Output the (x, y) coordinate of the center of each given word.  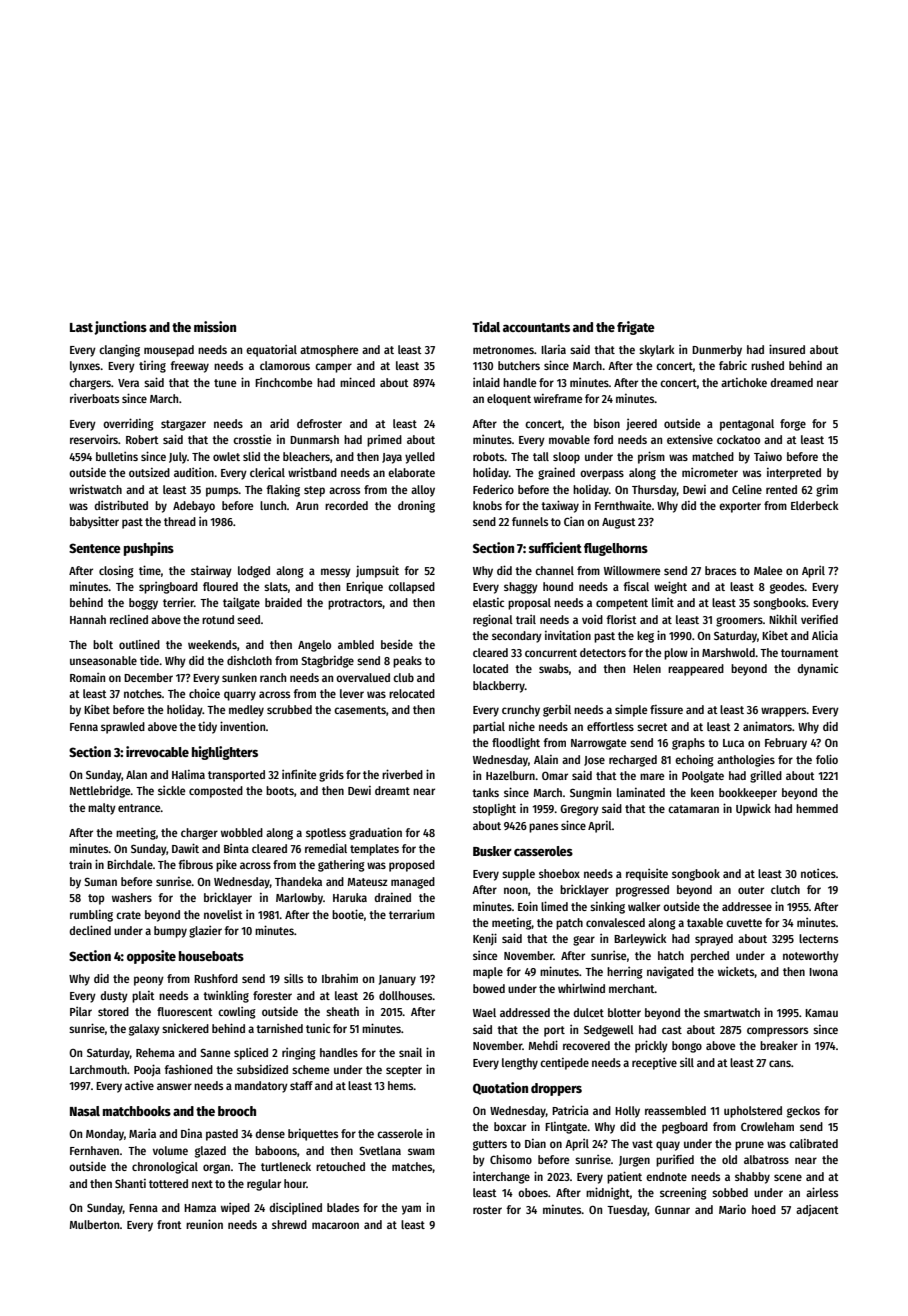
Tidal (486, 326)
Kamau (821, 1013)
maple (488, 973)
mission (215, 326)
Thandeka (298, 881)
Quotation (500, 1088)
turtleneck (286, 1166)
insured (787, 349)
